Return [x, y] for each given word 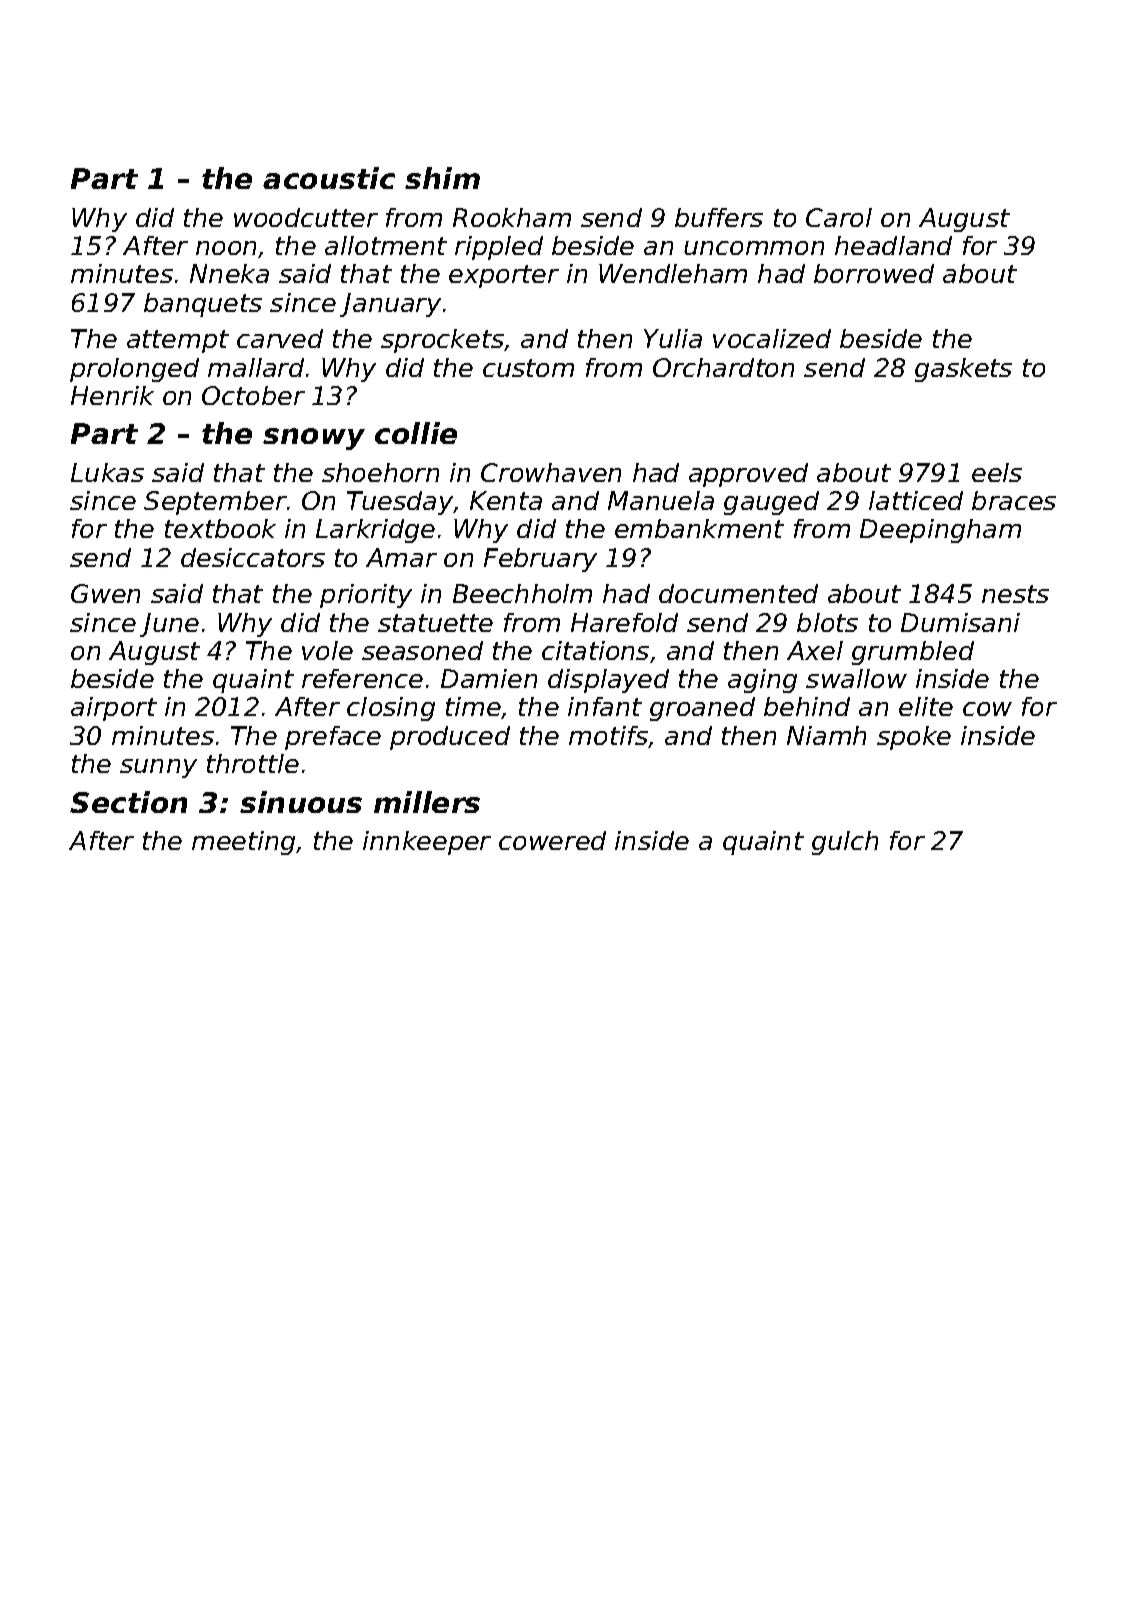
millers [427, 802]
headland [893, 245]
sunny [158, 768]
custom [528, 368]
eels [997, 472]
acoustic [329, 178]
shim [442, 178]
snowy [314, 439]
